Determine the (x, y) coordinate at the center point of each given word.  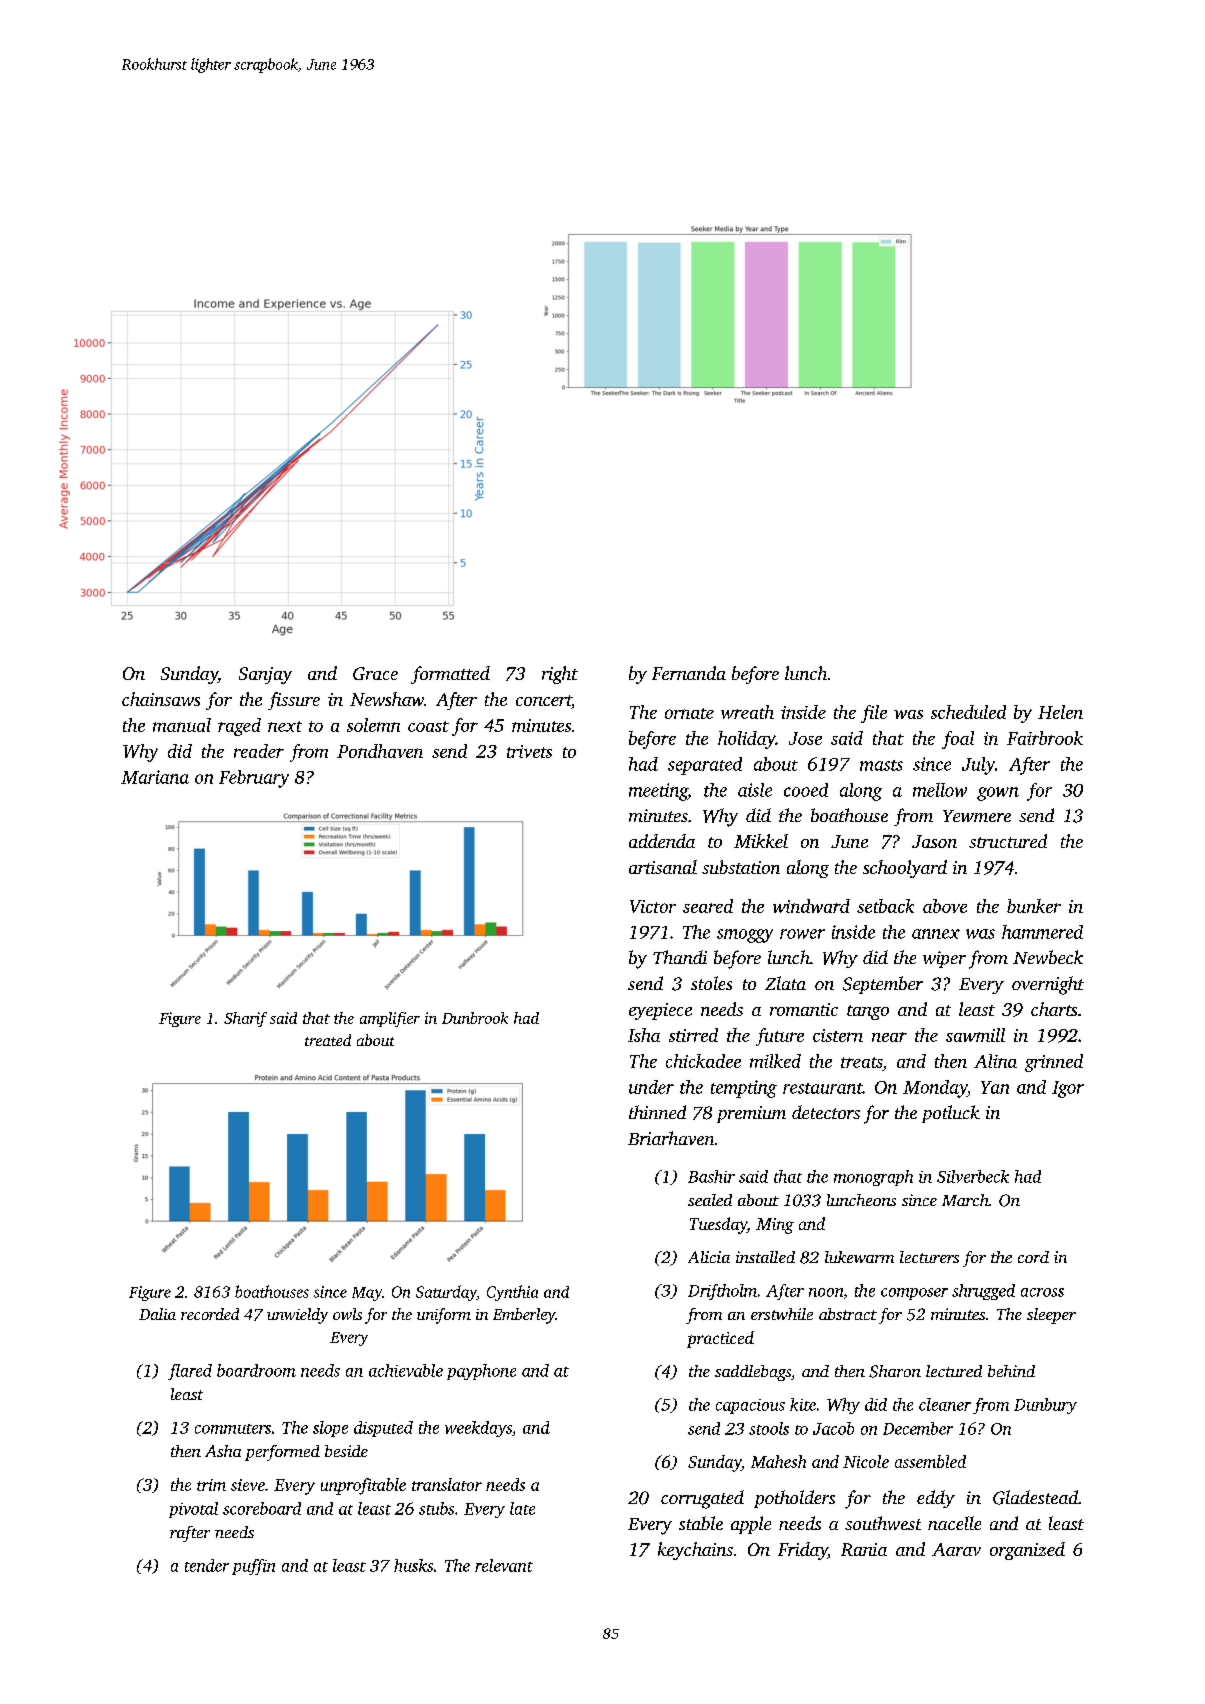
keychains (695, 1551)
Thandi (680, 957)
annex (936, 934)
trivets (529, 751)
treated (328, 1040)
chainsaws (161, 699)
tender (207, 1565)
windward (811, 906)
